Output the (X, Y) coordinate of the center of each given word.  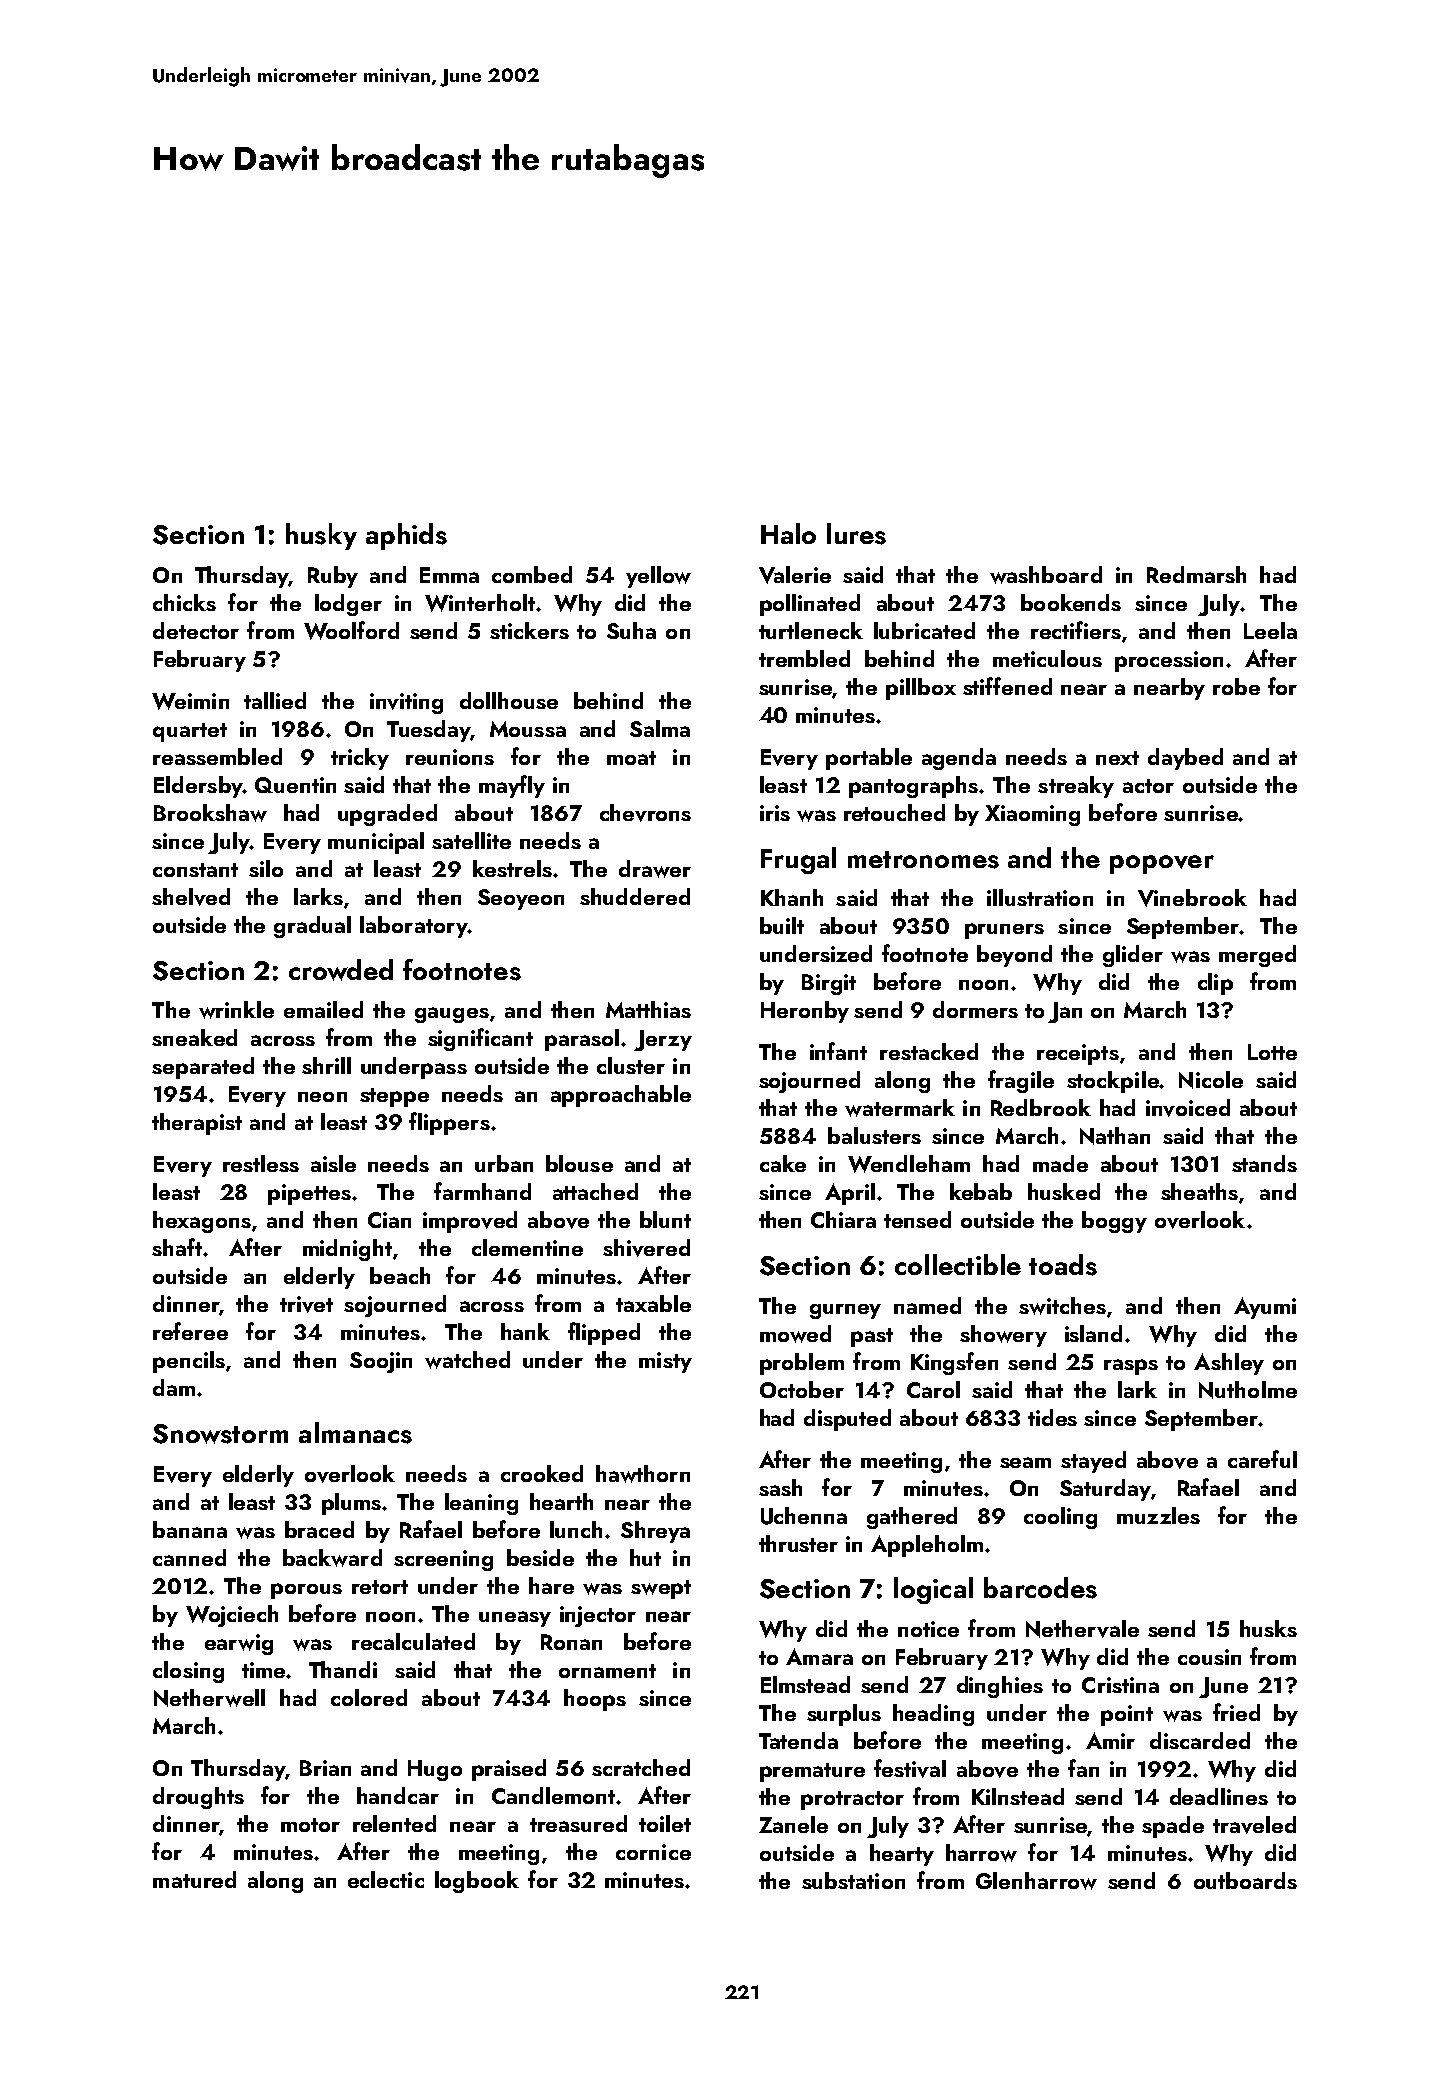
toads (1063, 1265)
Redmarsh (1196, 574)
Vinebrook (1192, 898)
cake (783, 1163)
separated (203, 1068)
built (782, 925)
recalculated (413, 1641)
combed (532, 574)
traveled (1254, 1825)
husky (321, 536)
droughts (198, 1798)
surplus (844, 1715)
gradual (312, 927)
